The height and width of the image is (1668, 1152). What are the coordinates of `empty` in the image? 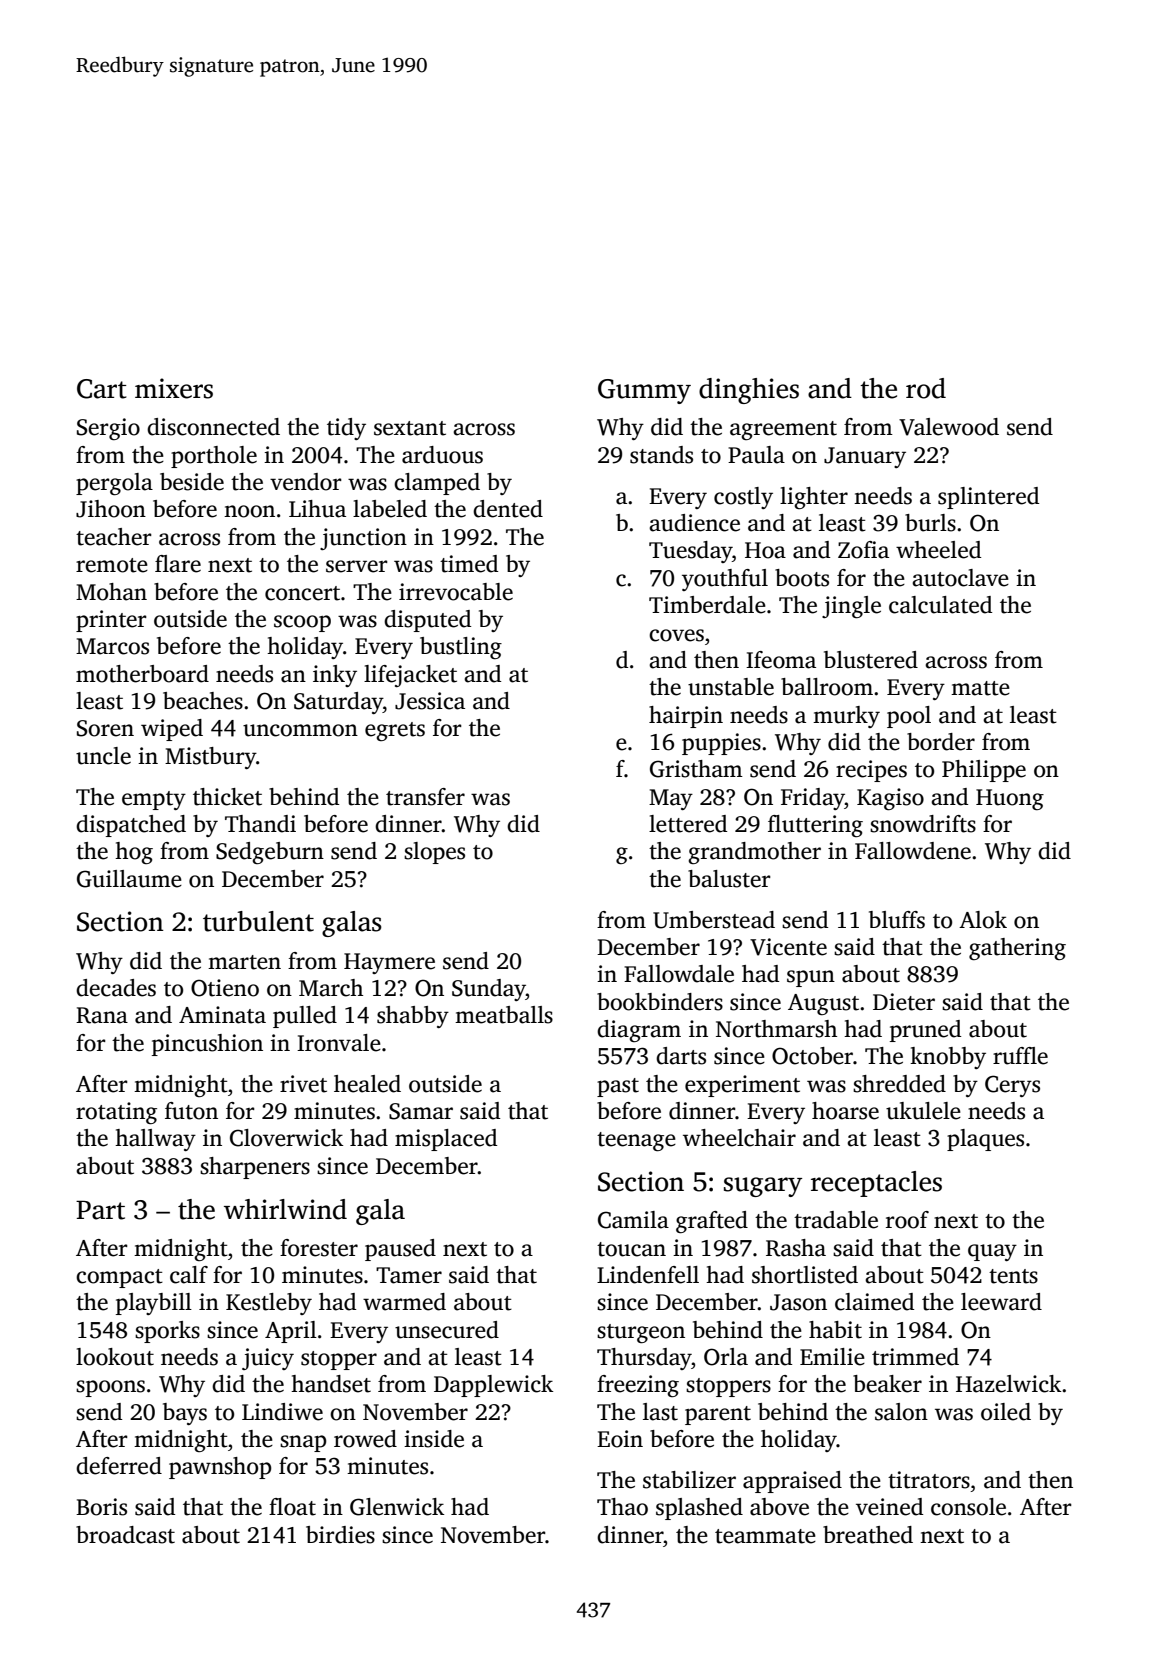 It's located at (154, 800).
